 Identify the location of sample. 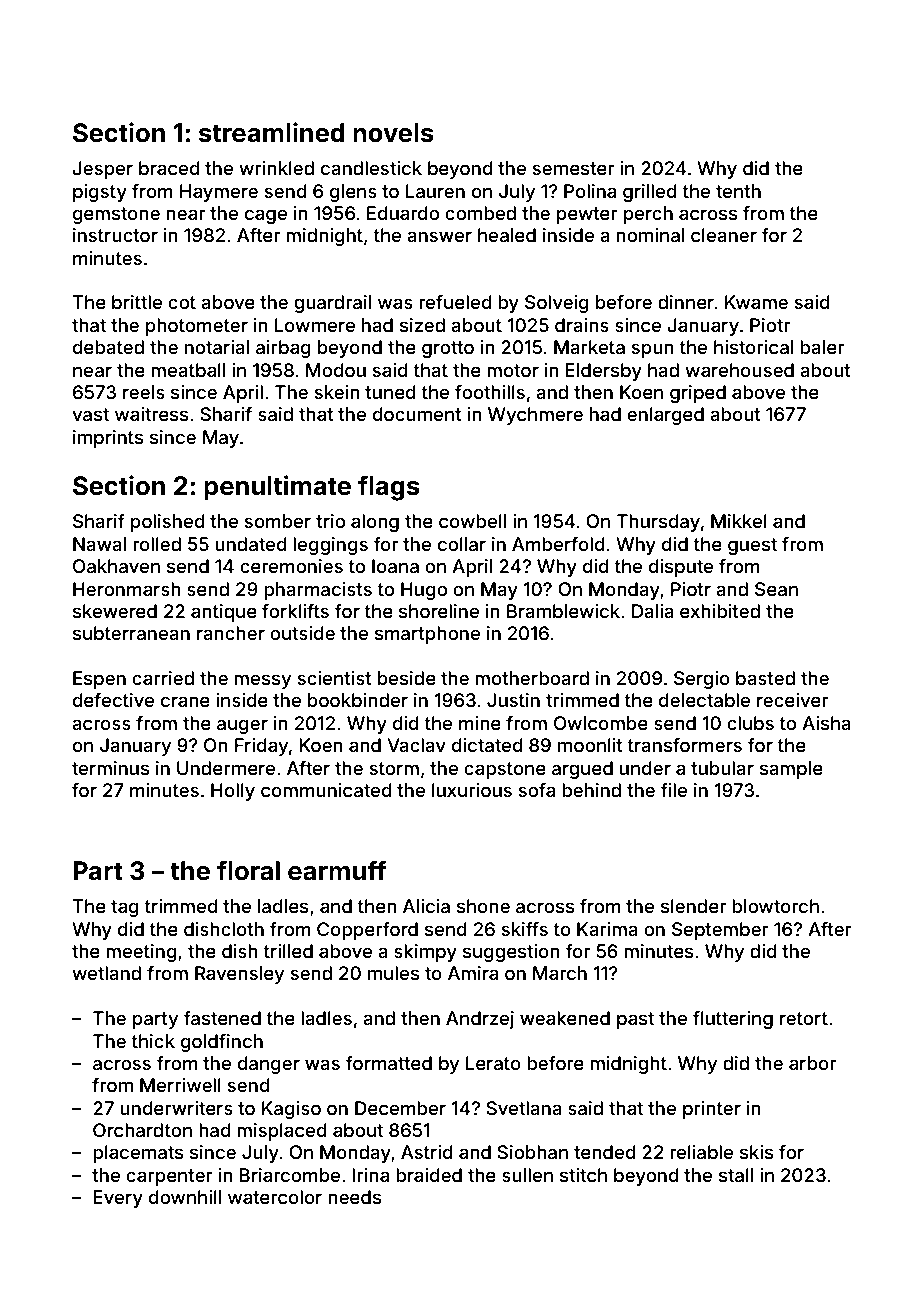
(791, 770).
